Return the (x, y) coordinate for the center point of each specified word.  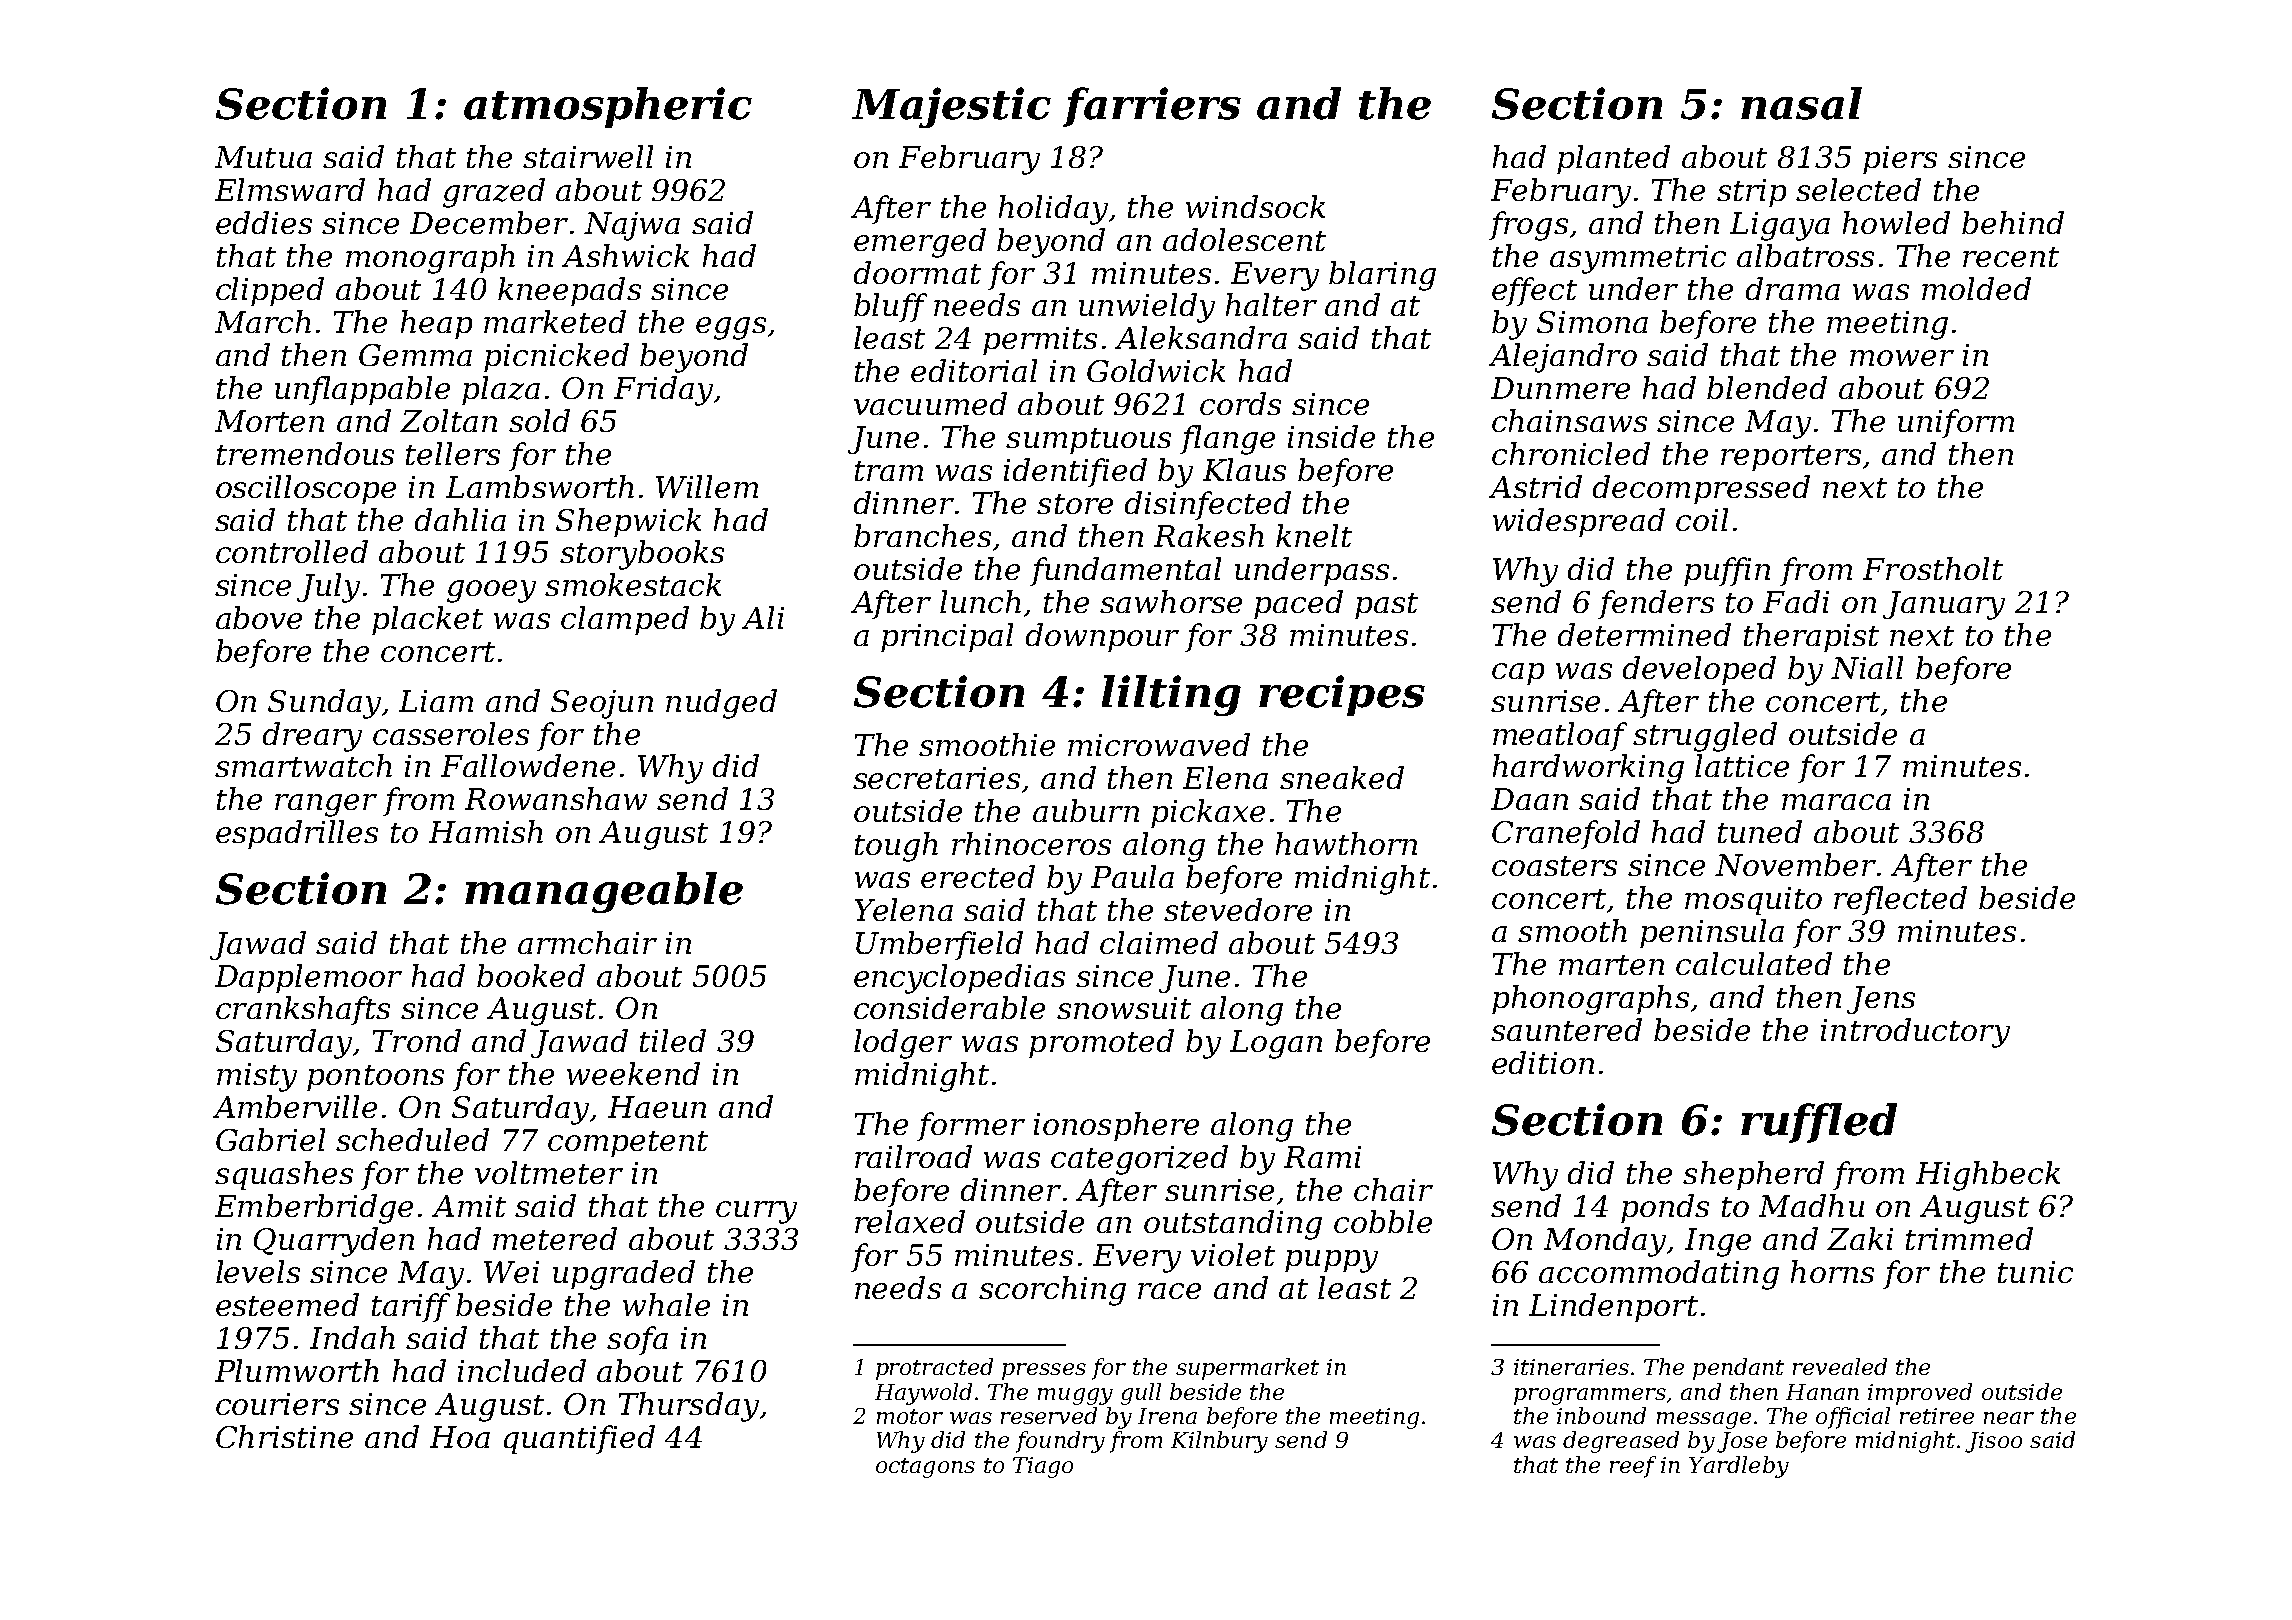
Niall (1867, 667)
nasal (1801, 103)
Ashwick (625, 255)
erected (978, 876)
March (263, 321)
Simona (1592, 322)
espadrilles (297, 834)
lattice (1742, 765)
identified (1075, 472)
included (522, 1370)
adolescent (1244, 239)
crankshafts (303, 1010)
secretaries (936, 778)
